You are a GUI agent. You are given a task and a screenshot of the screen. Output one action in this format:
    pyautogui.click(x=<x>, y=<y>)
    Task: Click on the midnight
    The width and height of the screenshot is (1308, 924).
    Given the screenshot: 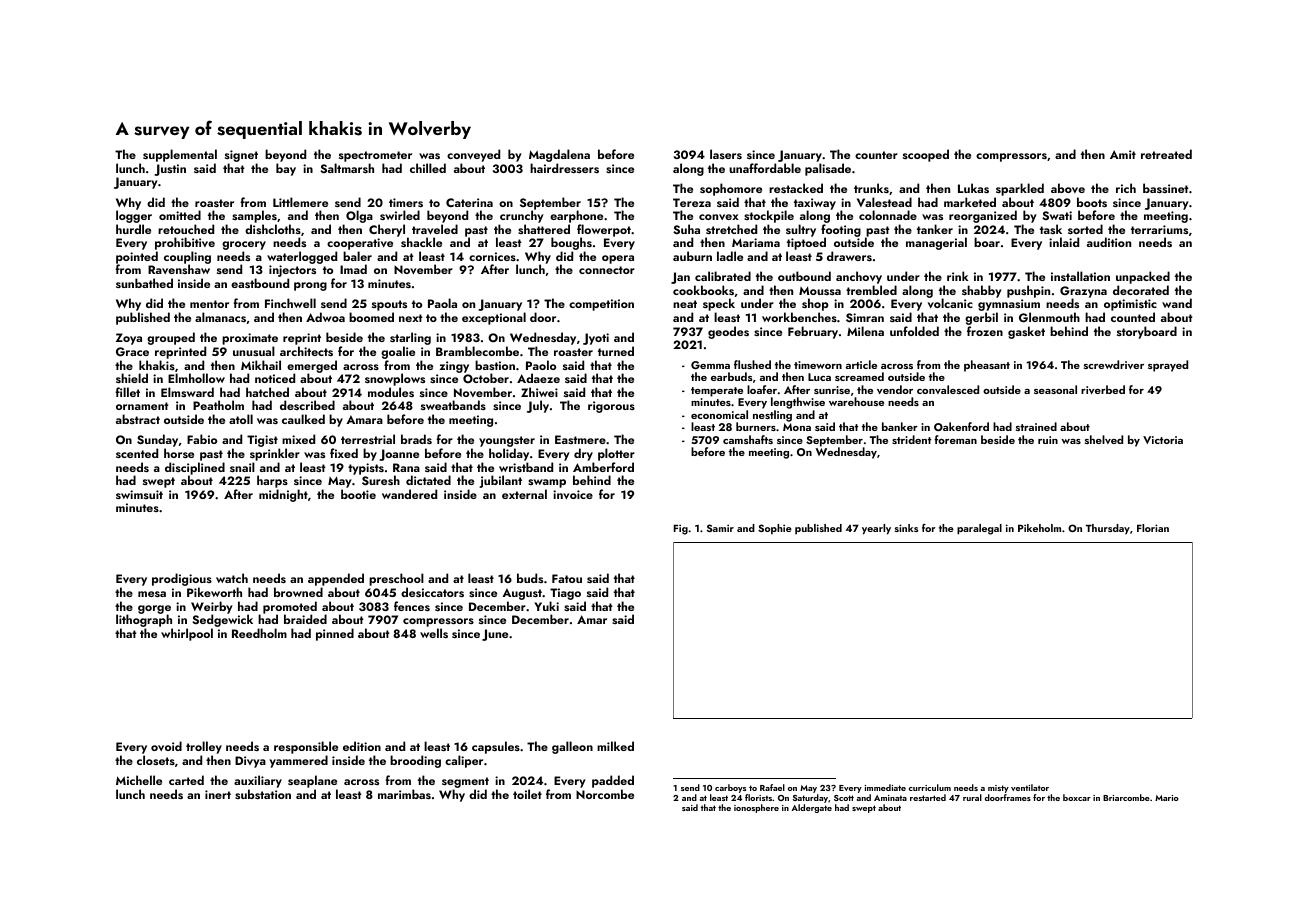 What is the action you would take?
    pyautogui.click(x=283, y=495)
